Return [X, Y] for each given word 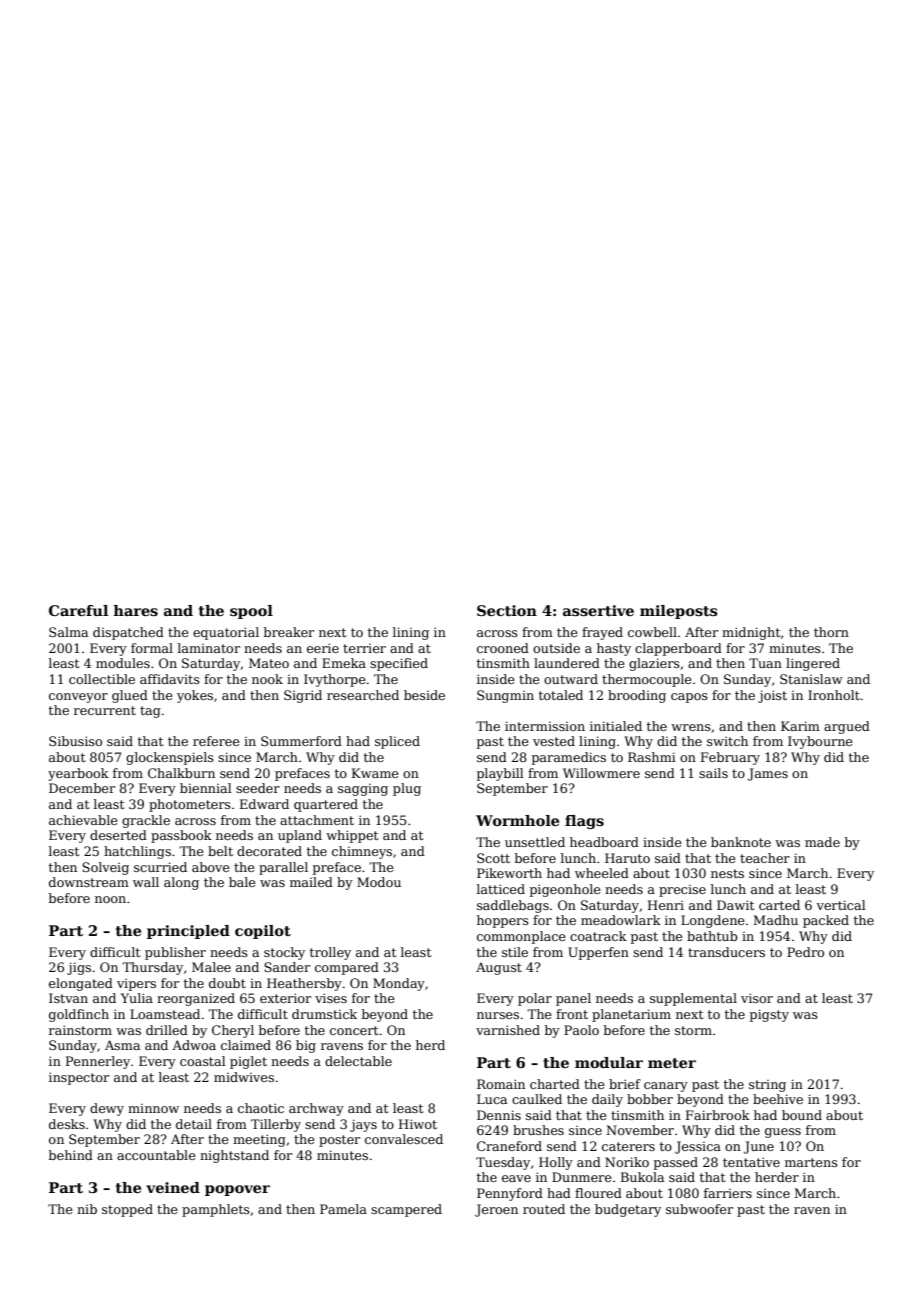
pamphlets [216, 1210]
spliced [397, 742]
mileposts [679, 612]
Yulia [137, 998]
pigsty [769, 1015]
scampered [406, 1210]
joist [772, 696]
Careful [78, 610]
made [822, 842]
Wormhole [517, 820]
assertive [598, 610]
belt [220, 851]
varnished [508, 1030]
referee [216, 741]
